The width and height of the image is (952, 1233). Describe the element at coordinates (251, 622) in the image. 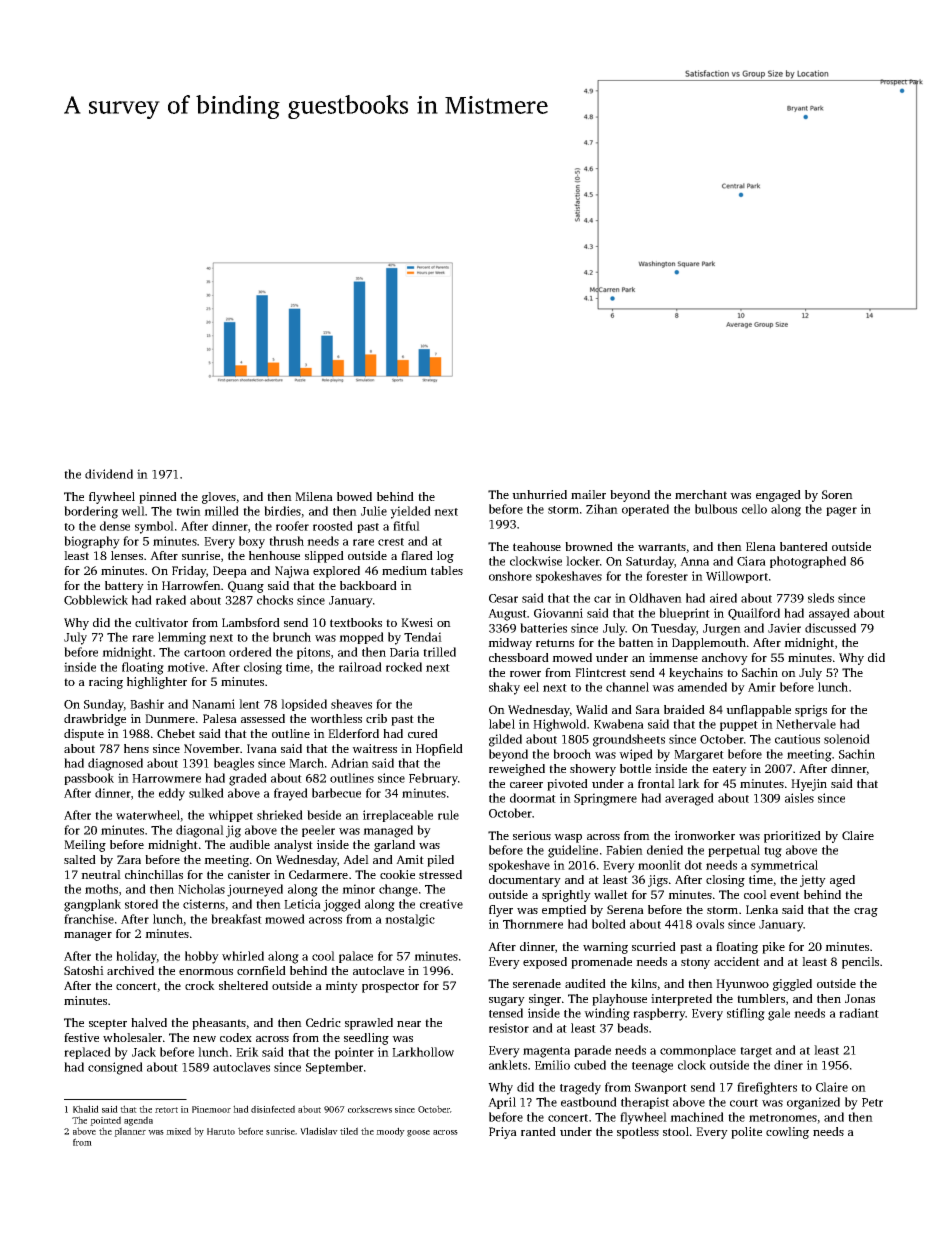

I see `Lambsford` at that location.
